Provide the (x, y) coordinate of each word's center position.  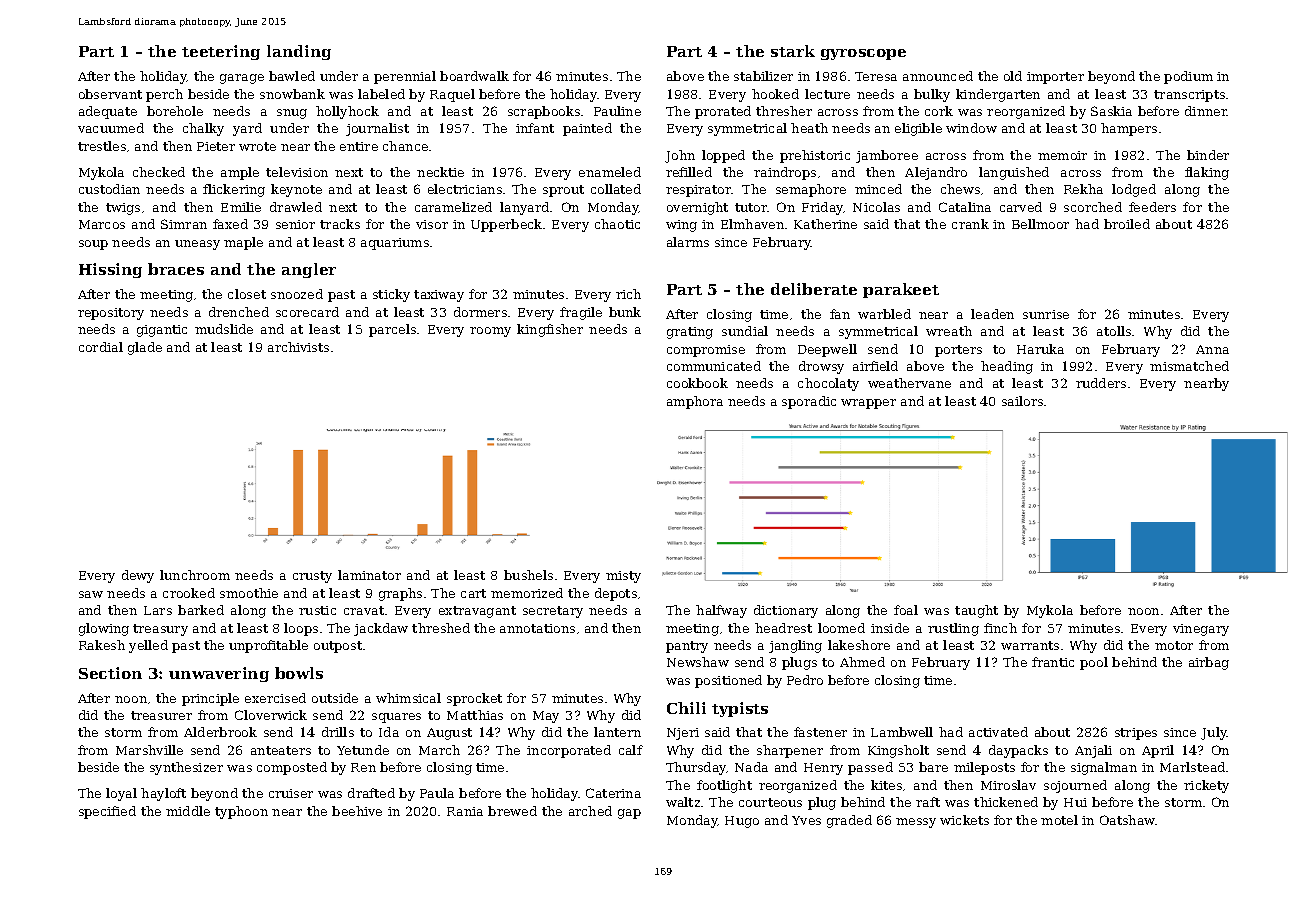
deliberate (814, 289)
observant (110, 94)
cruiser (291, 793)
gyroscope (863, 54)
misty (623, 577)
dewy (138, 576)
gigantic (162, 331)
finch (1000, 628)
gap (629, 814)
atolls (1114, 331)
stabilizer (763, 76)
